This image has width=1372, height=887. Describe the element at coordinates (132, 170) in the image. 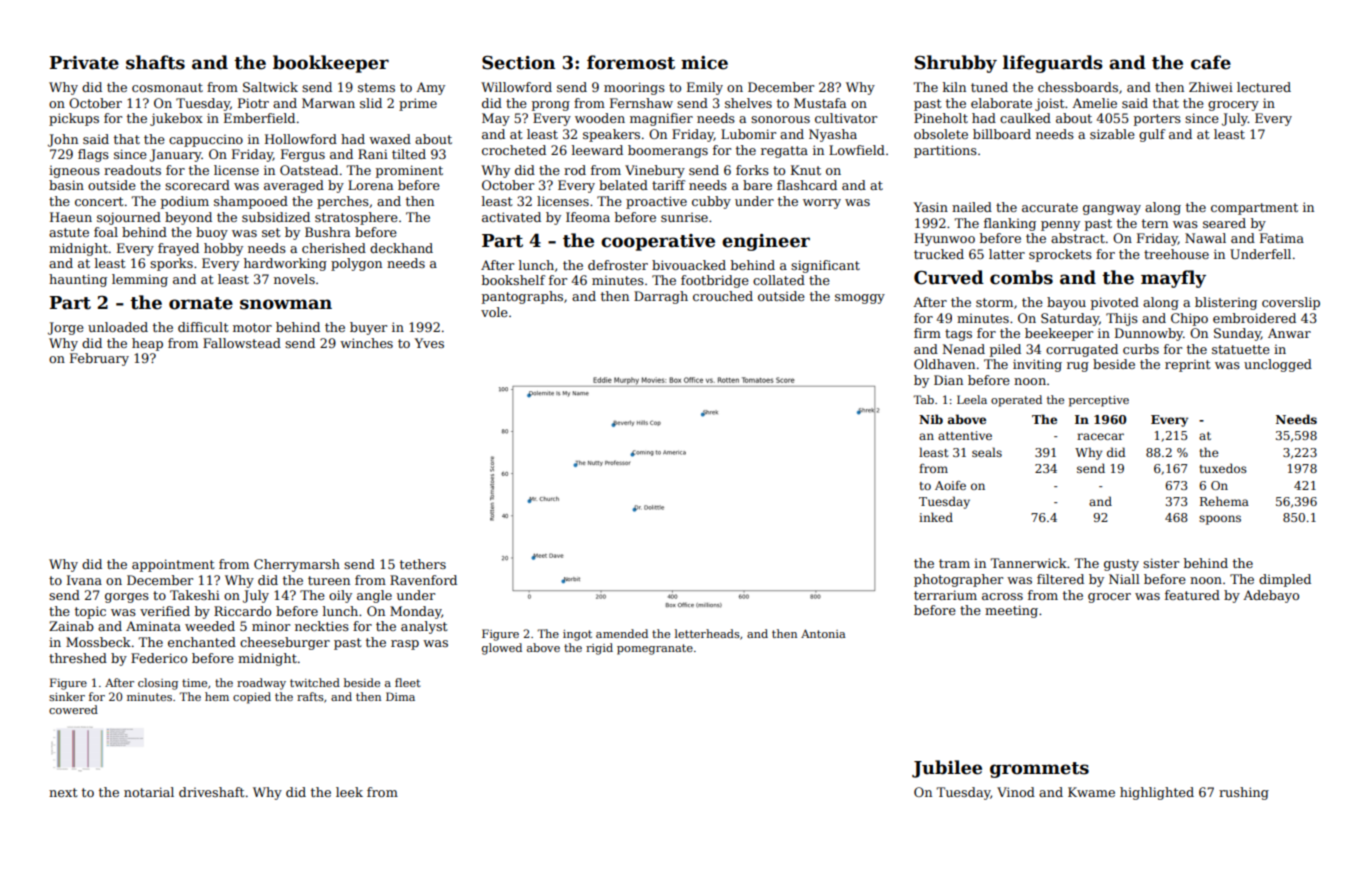

I see `readouts` at that location.
